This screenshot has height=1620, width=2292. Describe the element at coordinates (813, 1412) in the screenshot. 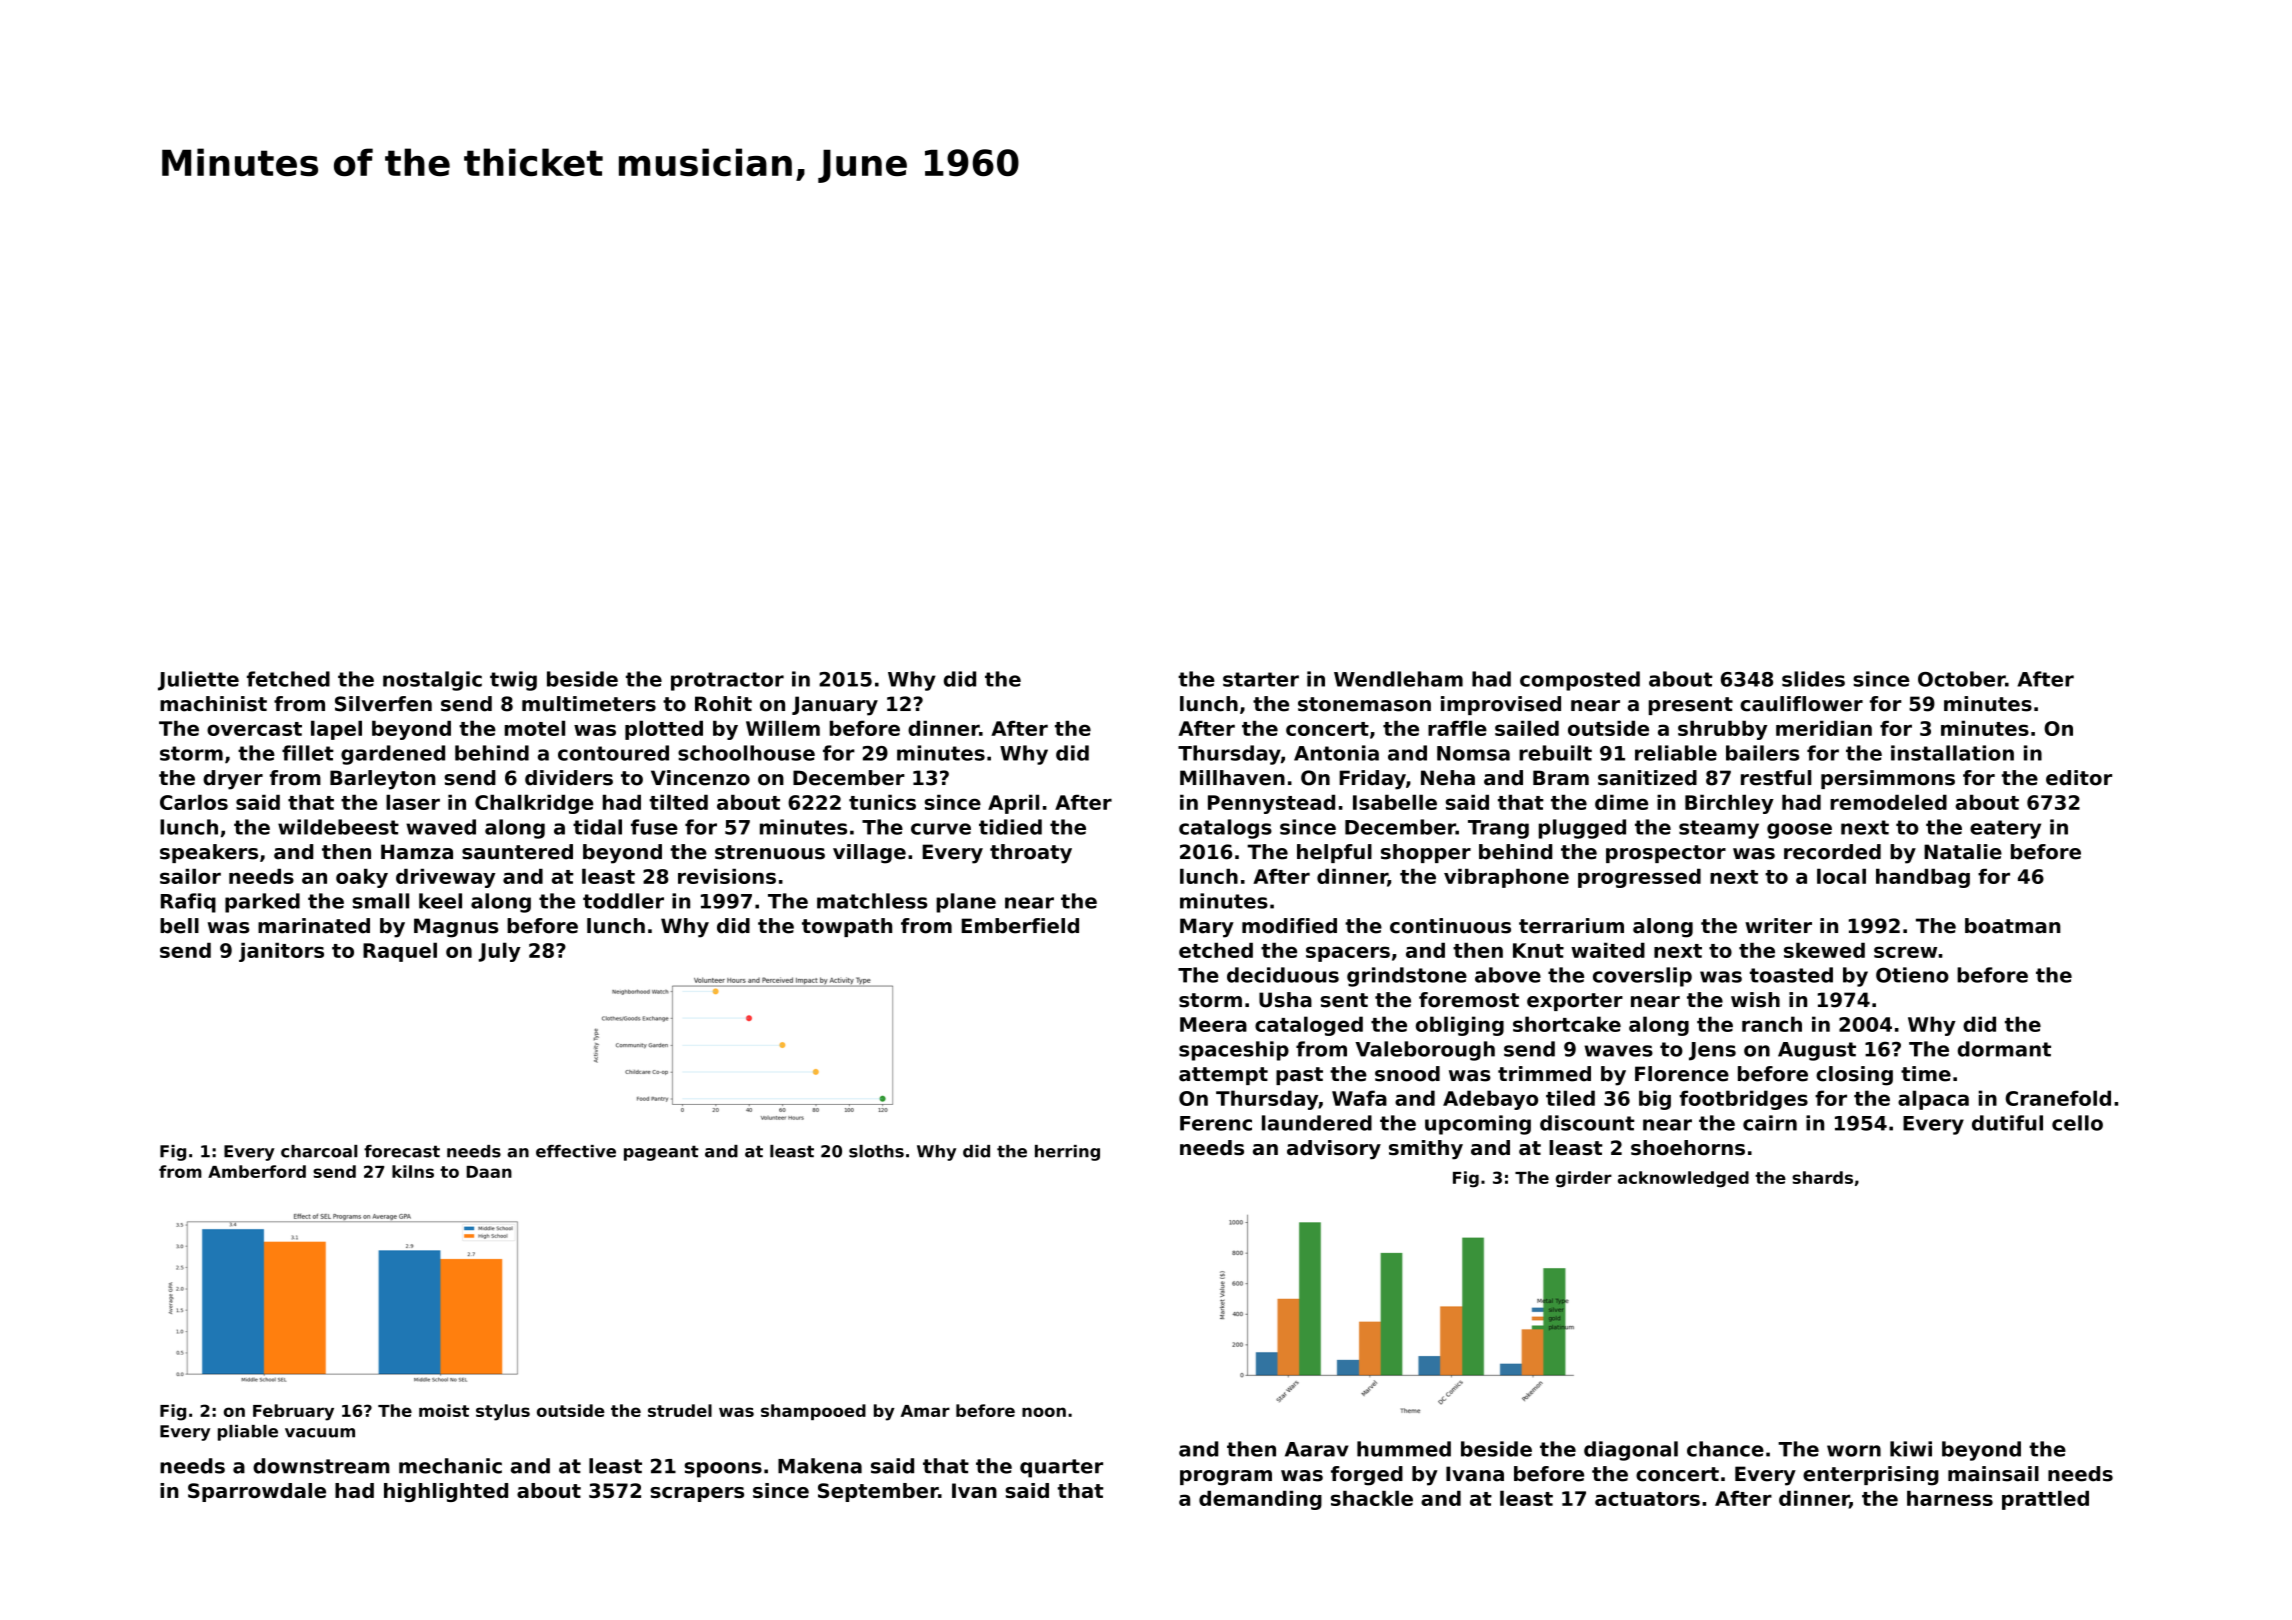

I see `shampooed` at that location.
